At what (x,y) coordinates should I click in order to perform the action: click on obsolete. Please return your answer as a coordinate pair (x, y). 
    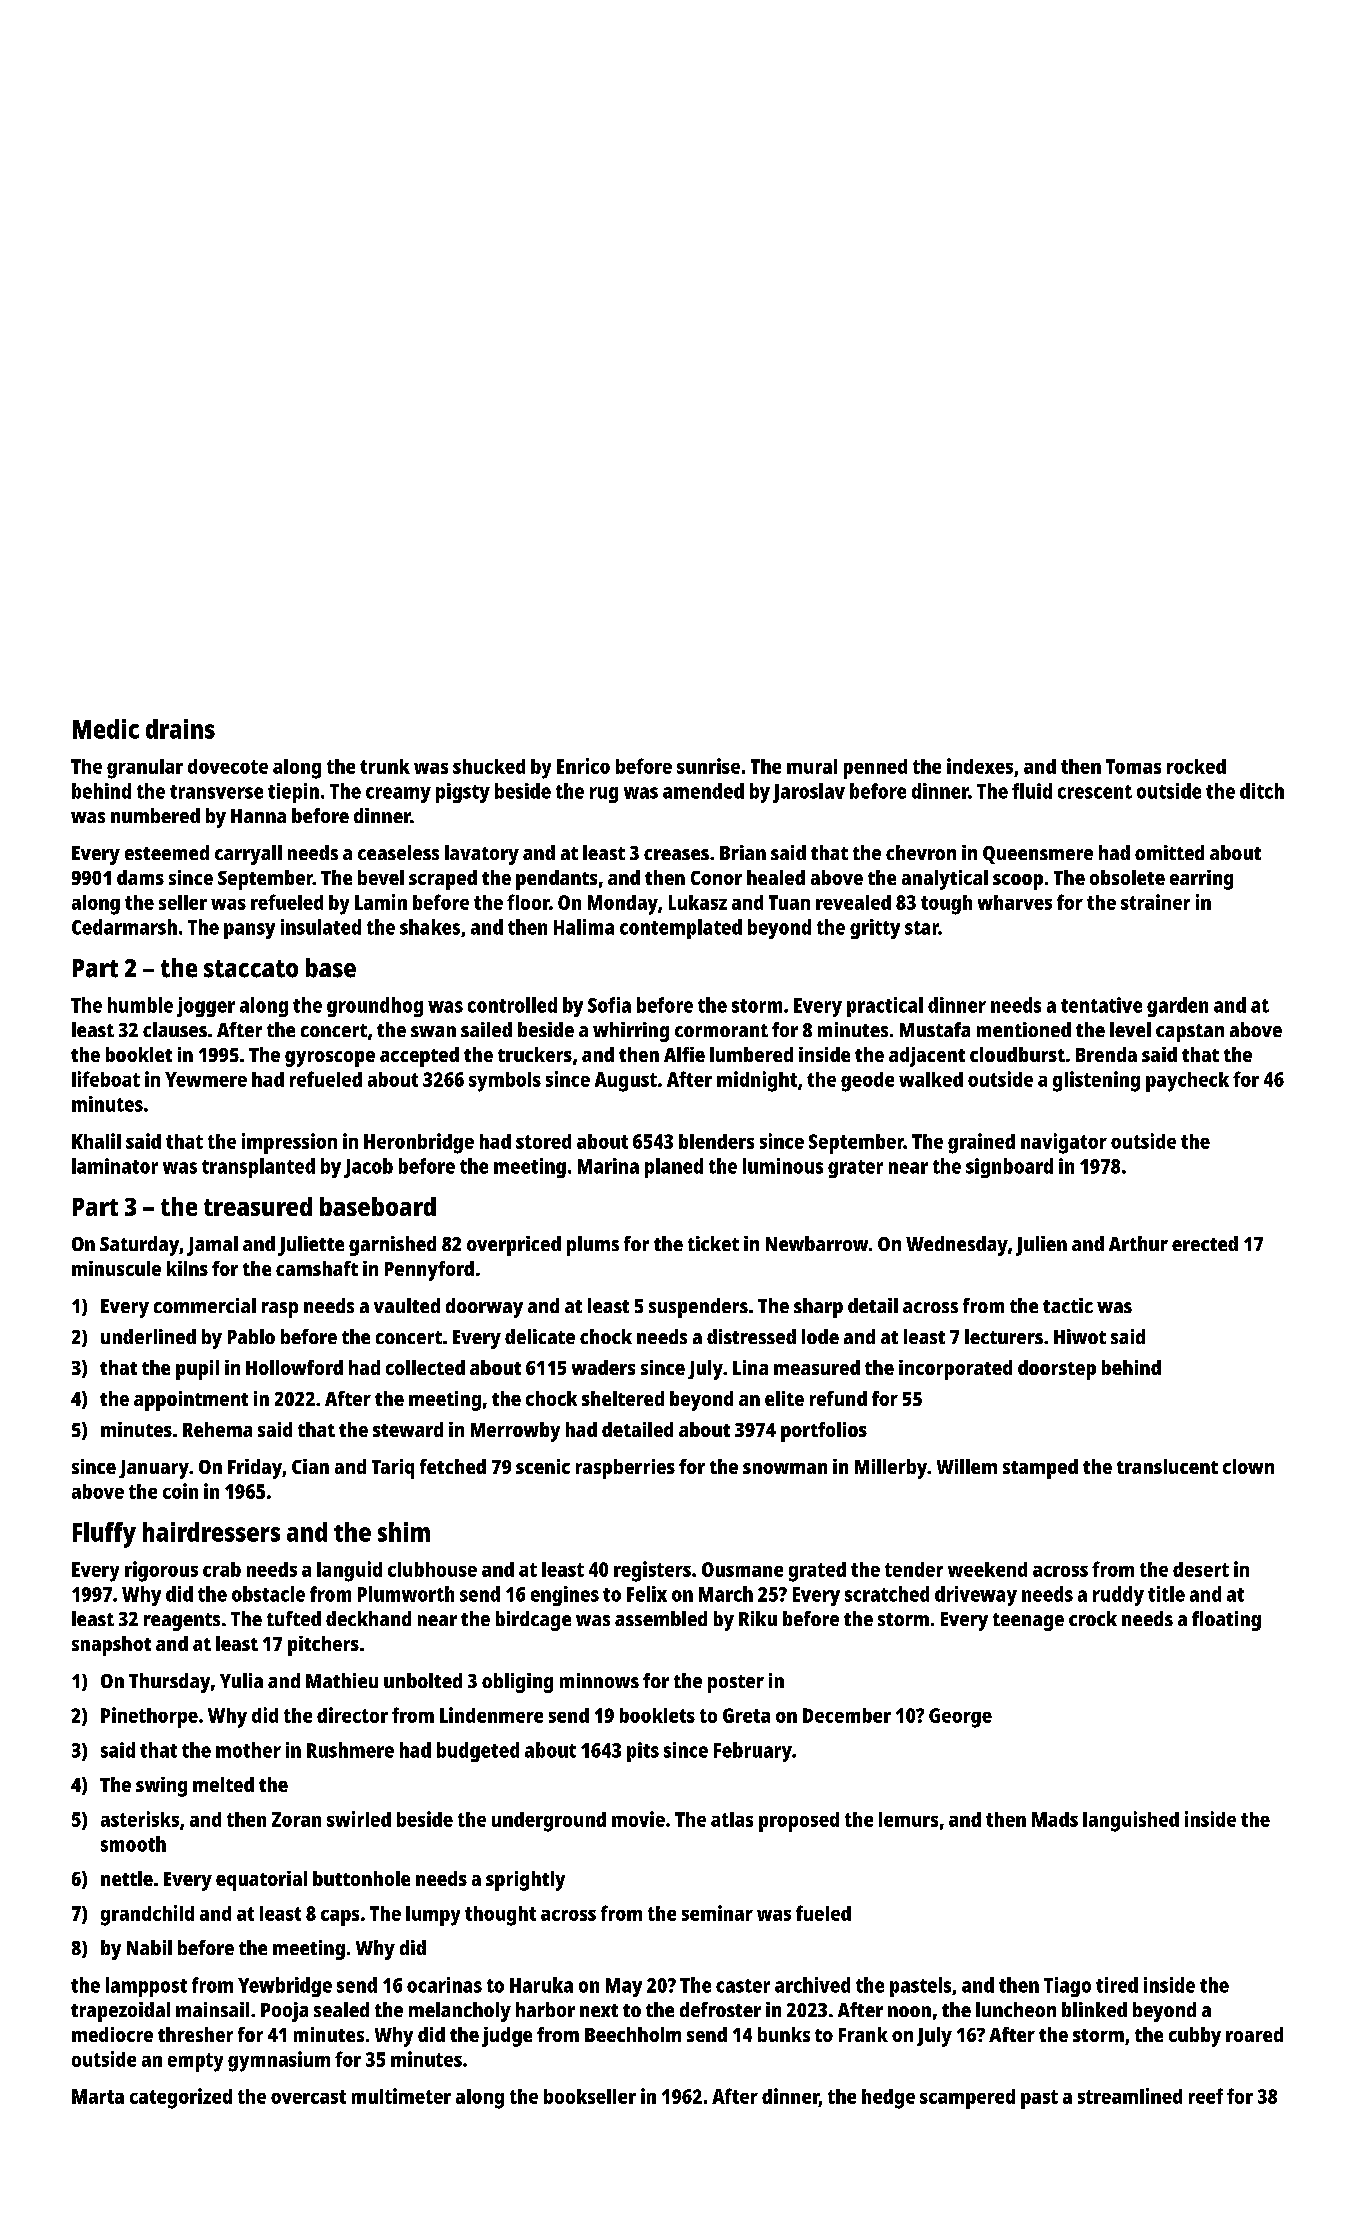
    Looking at the image, I should click on (1127, 877).
